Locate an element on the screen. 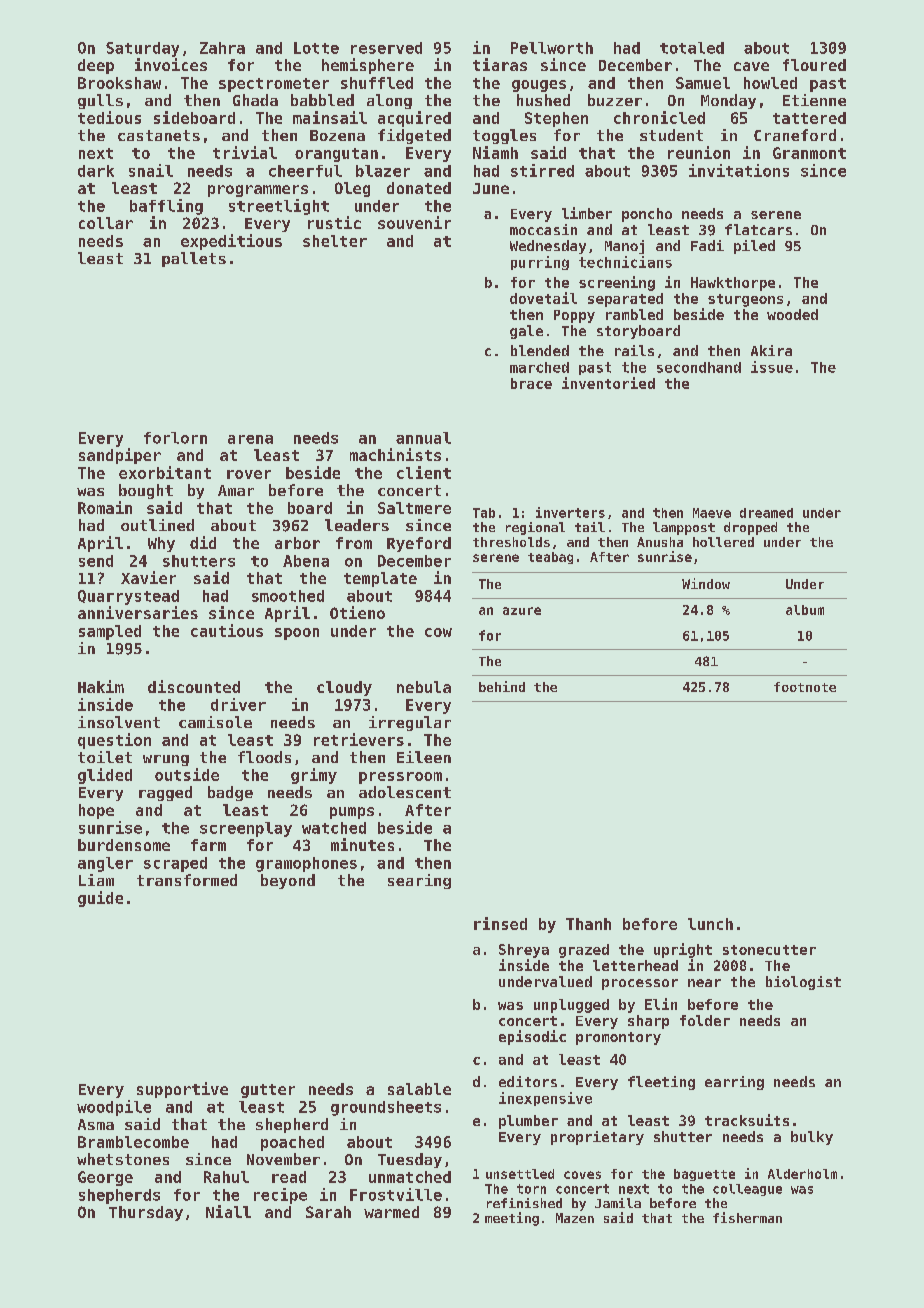 This screenshot has width=924, height=1308. footnote is located at coordinates (805, 687).
